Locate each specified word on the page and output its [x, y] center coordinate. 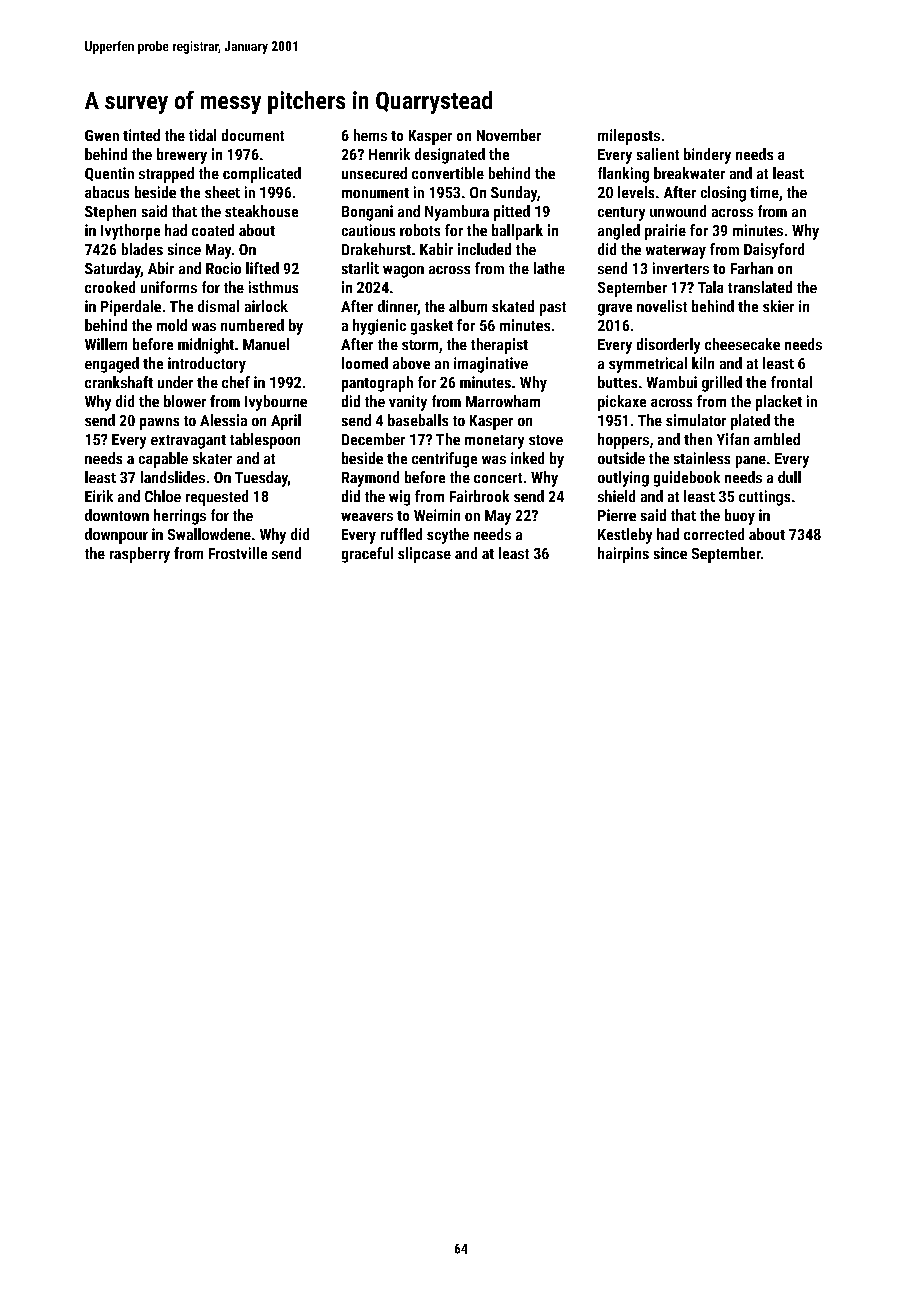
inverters [681, 268]
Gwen [102, 135]
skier [778, 306]
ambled [777, 439]
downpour [116, 536]
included [484, 249]
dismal [218, 306]
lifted [262, 268]
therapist [499, 346]
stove [546, 440]
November [509, 135]
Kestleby [625, 536]
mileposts [629, 137]
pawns [159, 424]
